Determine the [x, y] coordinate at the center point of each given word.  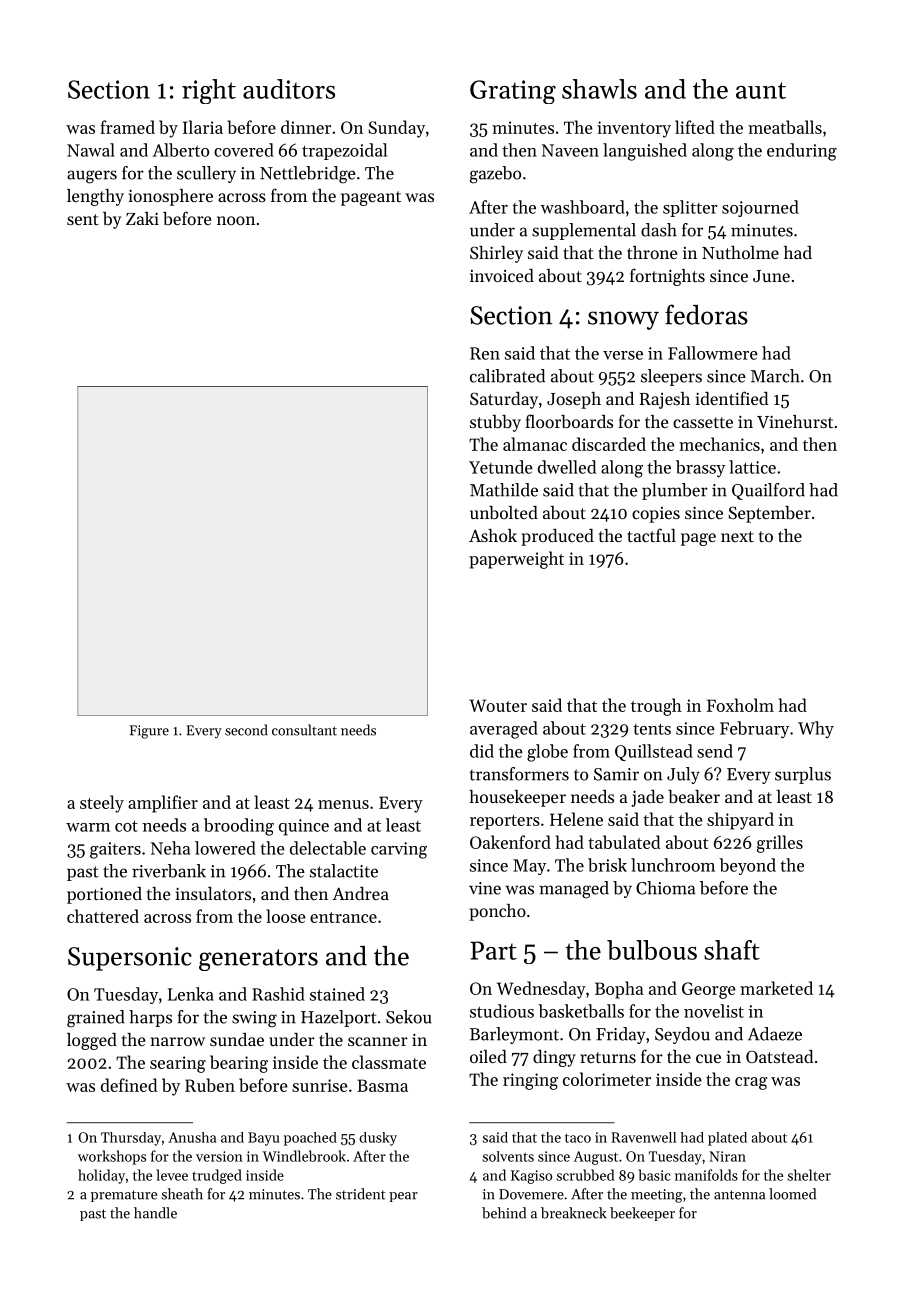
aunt [761, 90]
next [737, 536]
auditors [289, 89]
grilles [780, 844]
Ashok [493, 535]
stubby [495, 423]
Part [493, 950]
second [246, 730]
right [209, 91]
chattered [103, 916]
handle [155, 1213]
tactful [651, 535]
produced [557, 537]
